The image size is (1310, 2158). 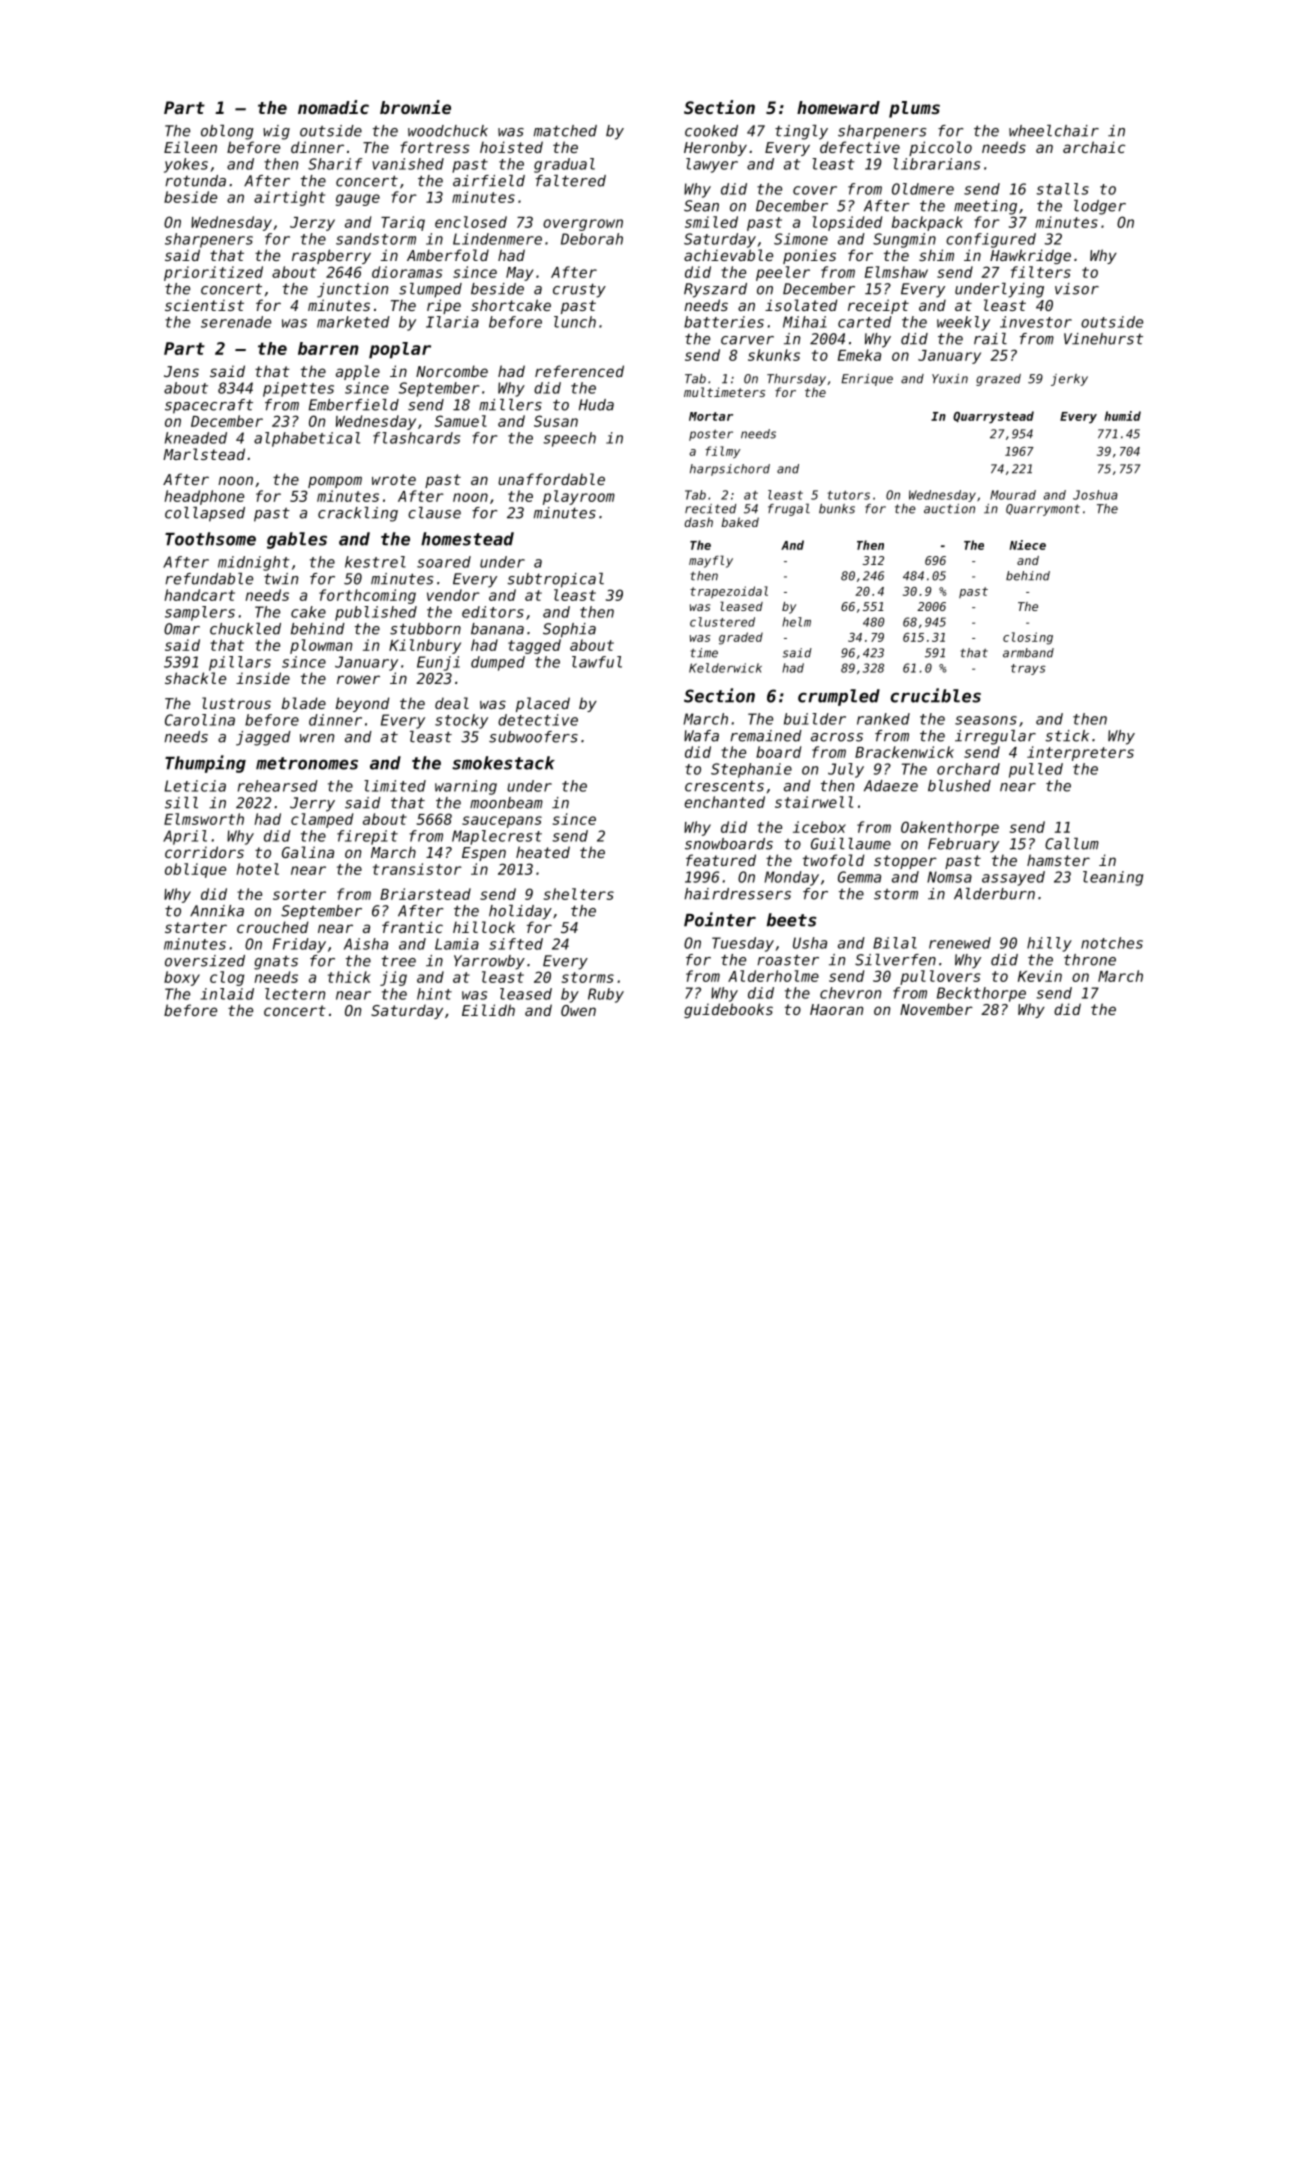 What do you see at coordinates (1069, 380) in the document?
I see `jerky` at bounding box center [1069, 380].
